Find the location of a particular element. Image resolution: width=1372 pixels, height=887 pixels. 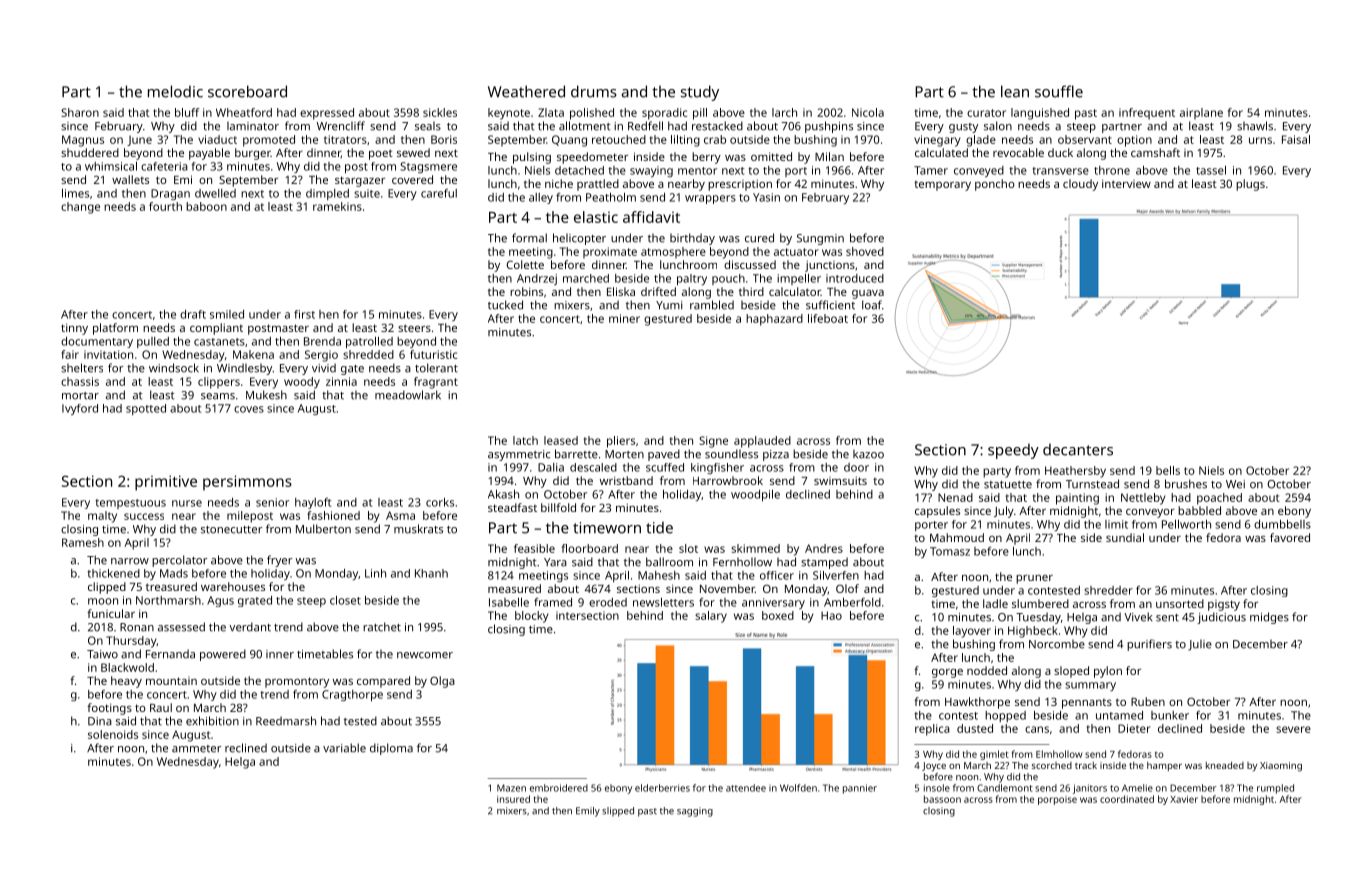

sporadic is located at coordinates (664, 114).
